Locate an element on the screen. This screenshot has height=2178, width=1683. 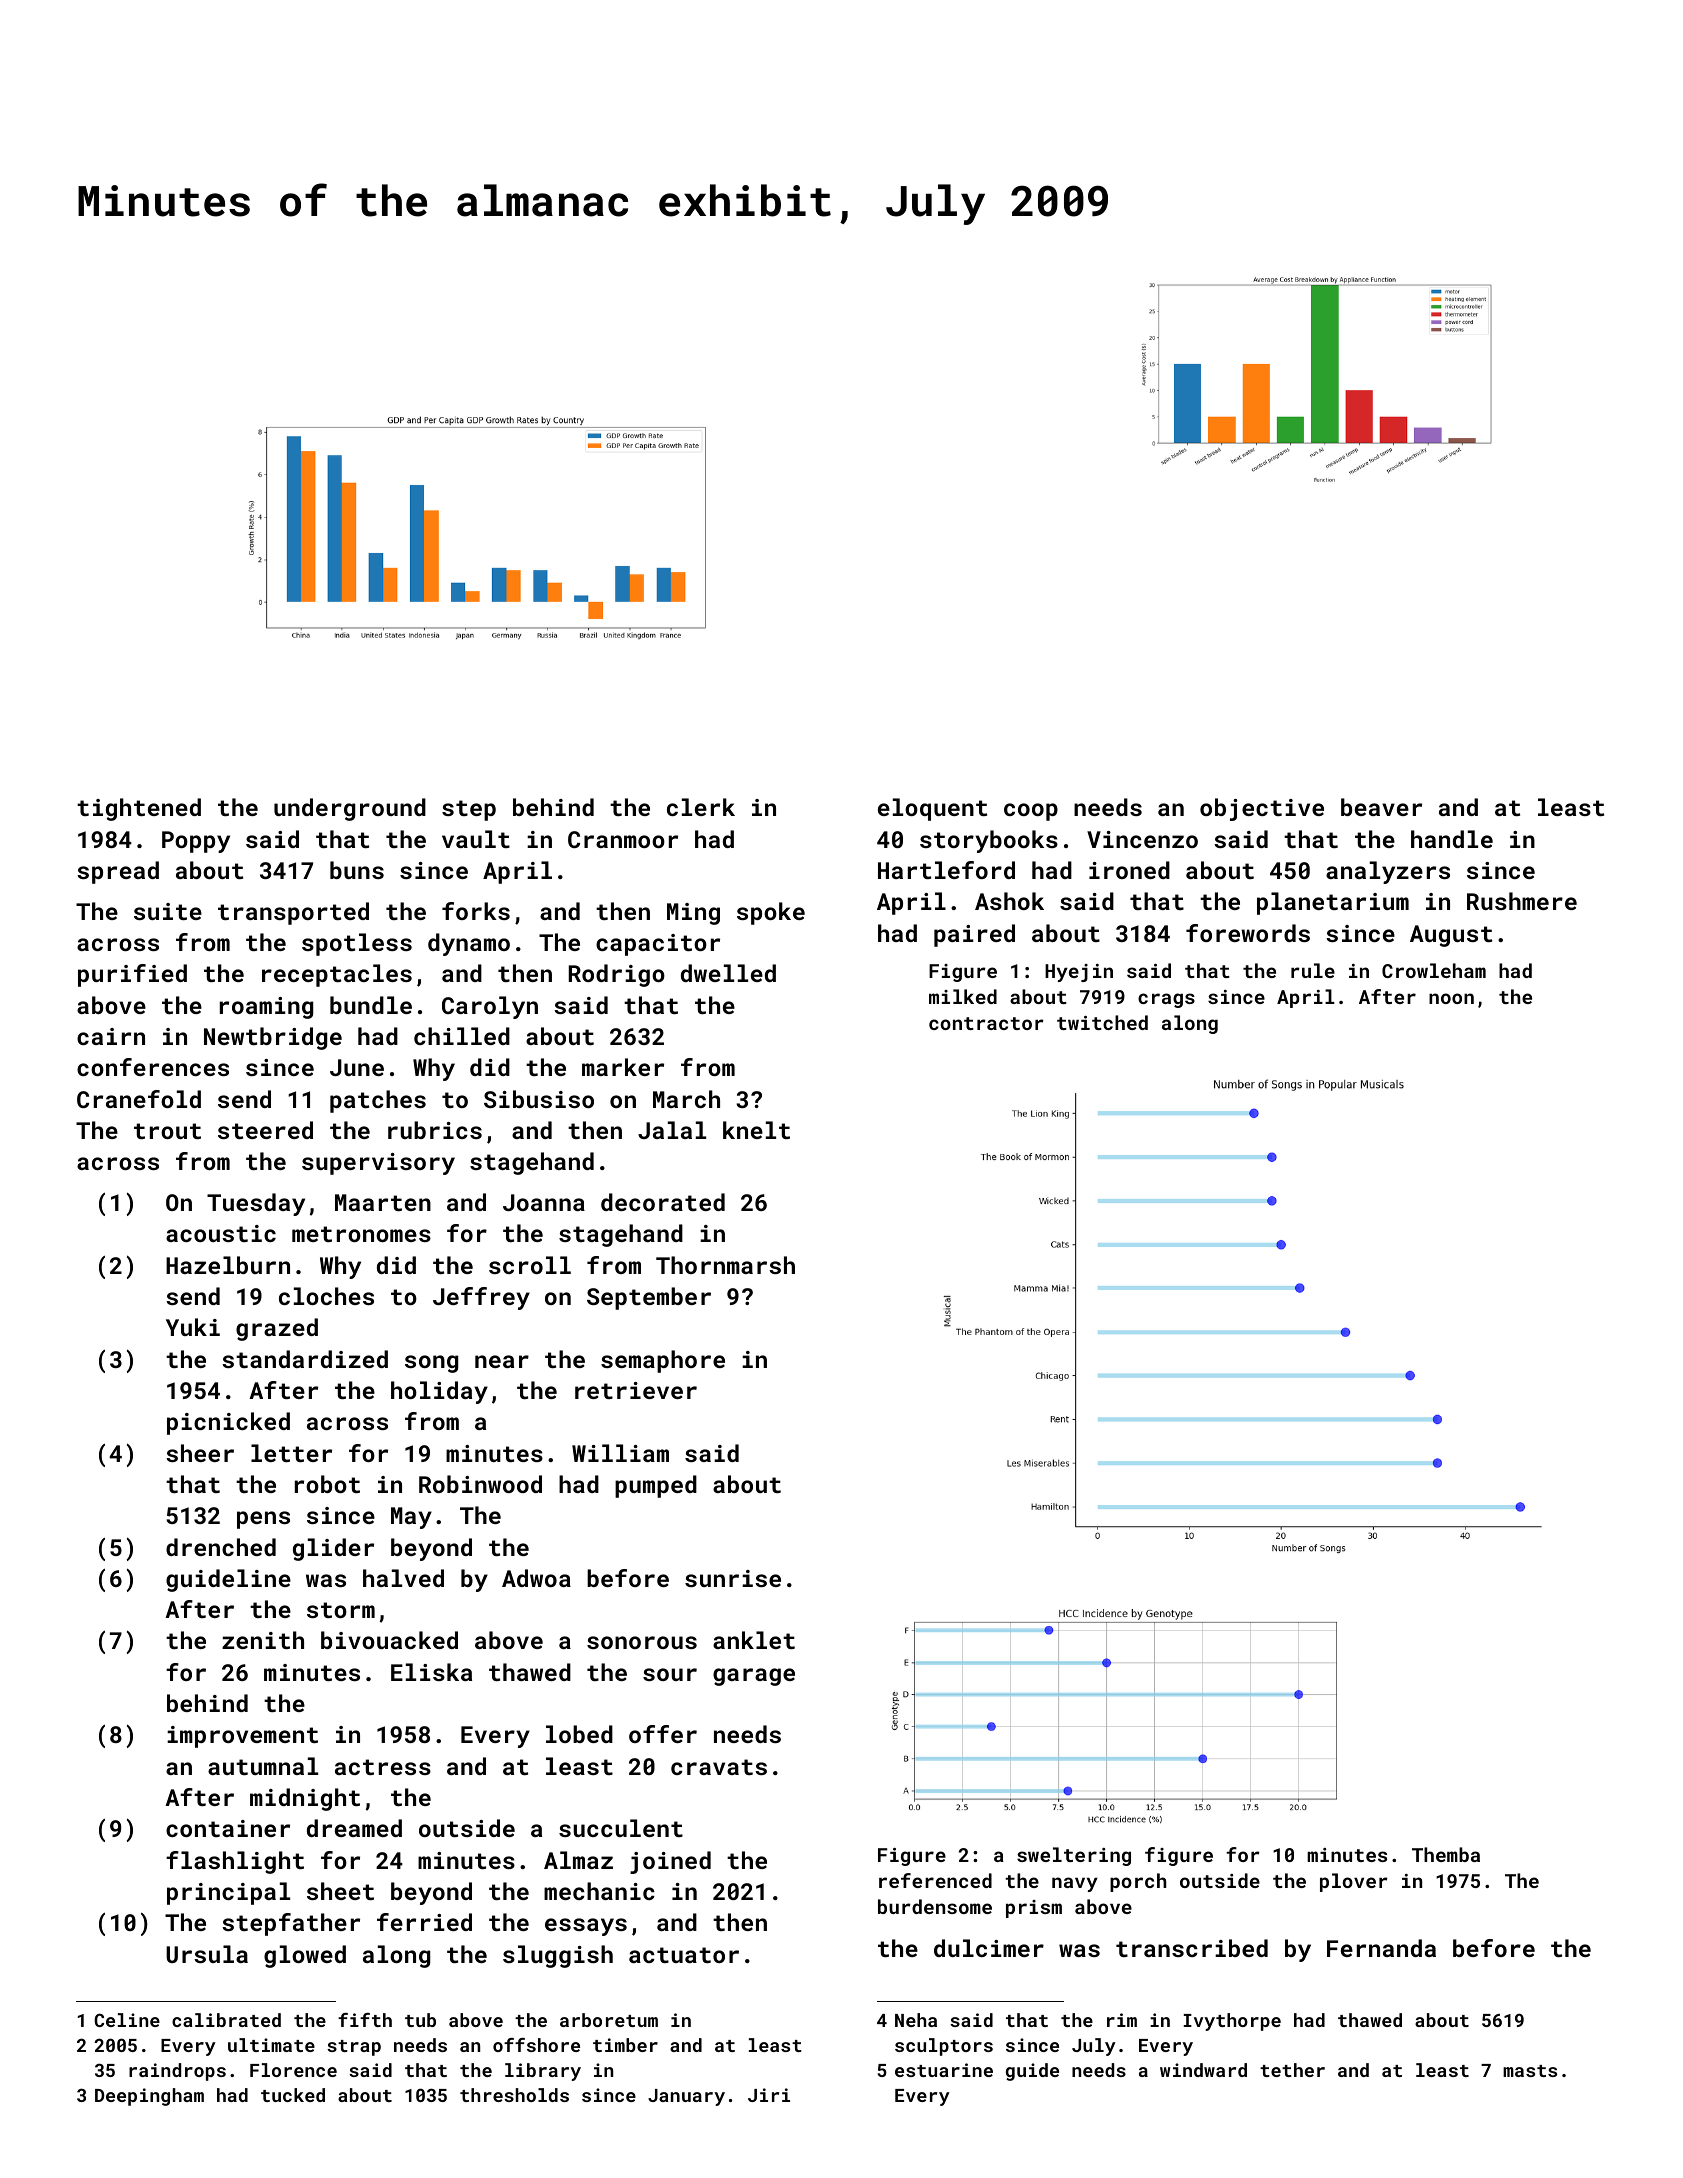
semaphore is located at coordinates (663, 1361).
